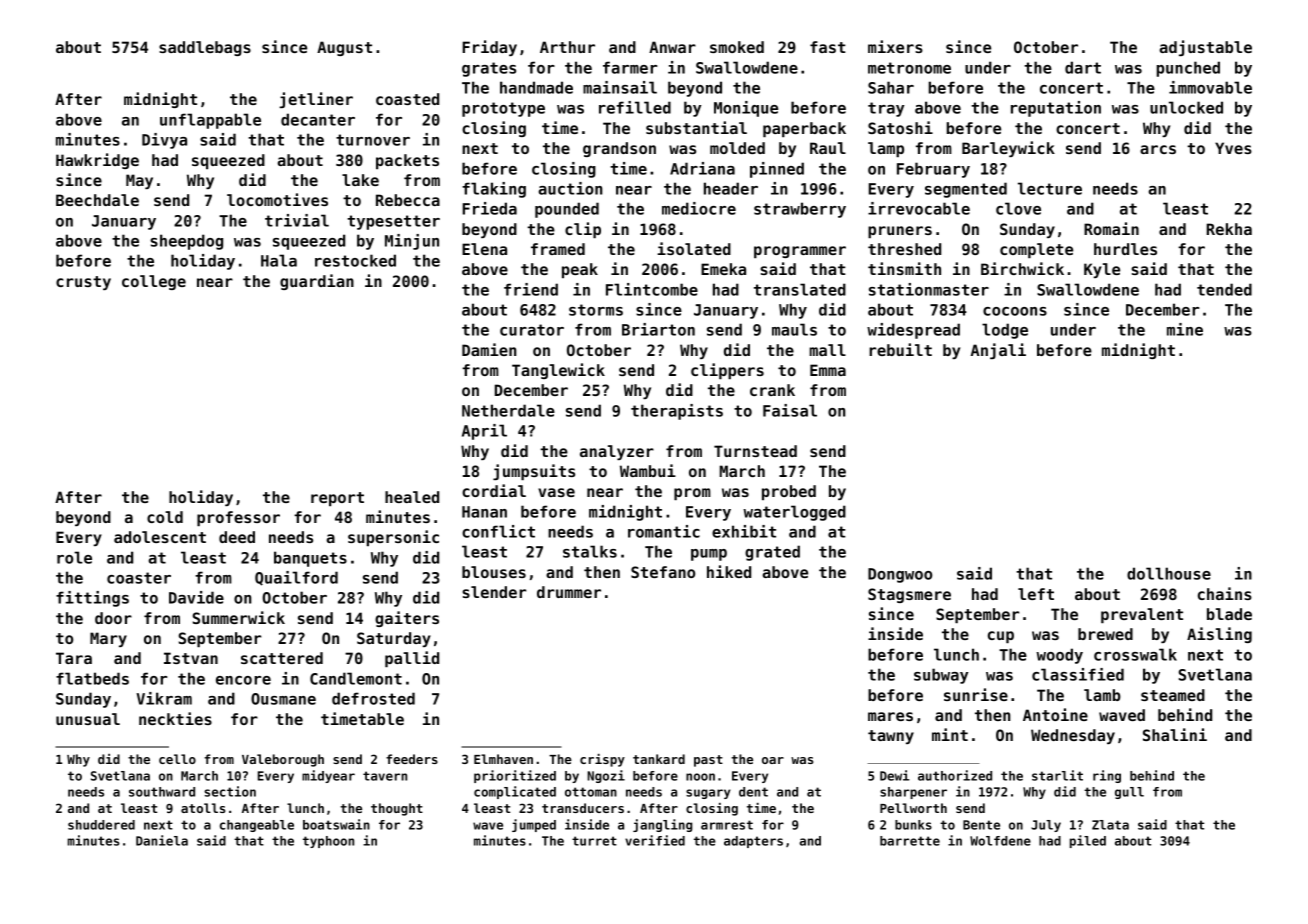  What do you see at coordinates (210, 121) in the image?
I see `unflappable` at bounding box center [210, 121].
